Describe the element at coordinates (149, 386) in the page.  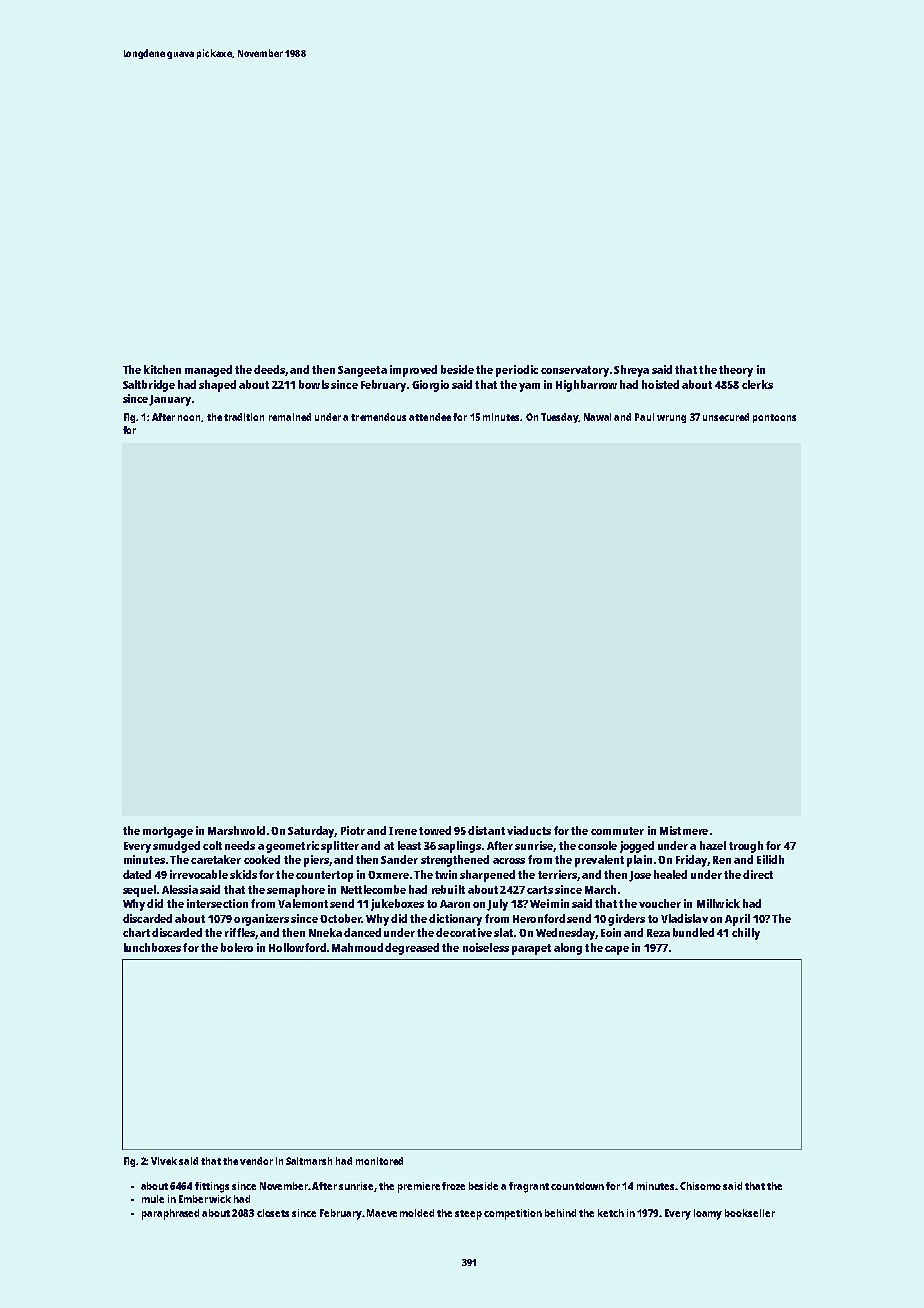
I see `Saltbridge` at that location.
